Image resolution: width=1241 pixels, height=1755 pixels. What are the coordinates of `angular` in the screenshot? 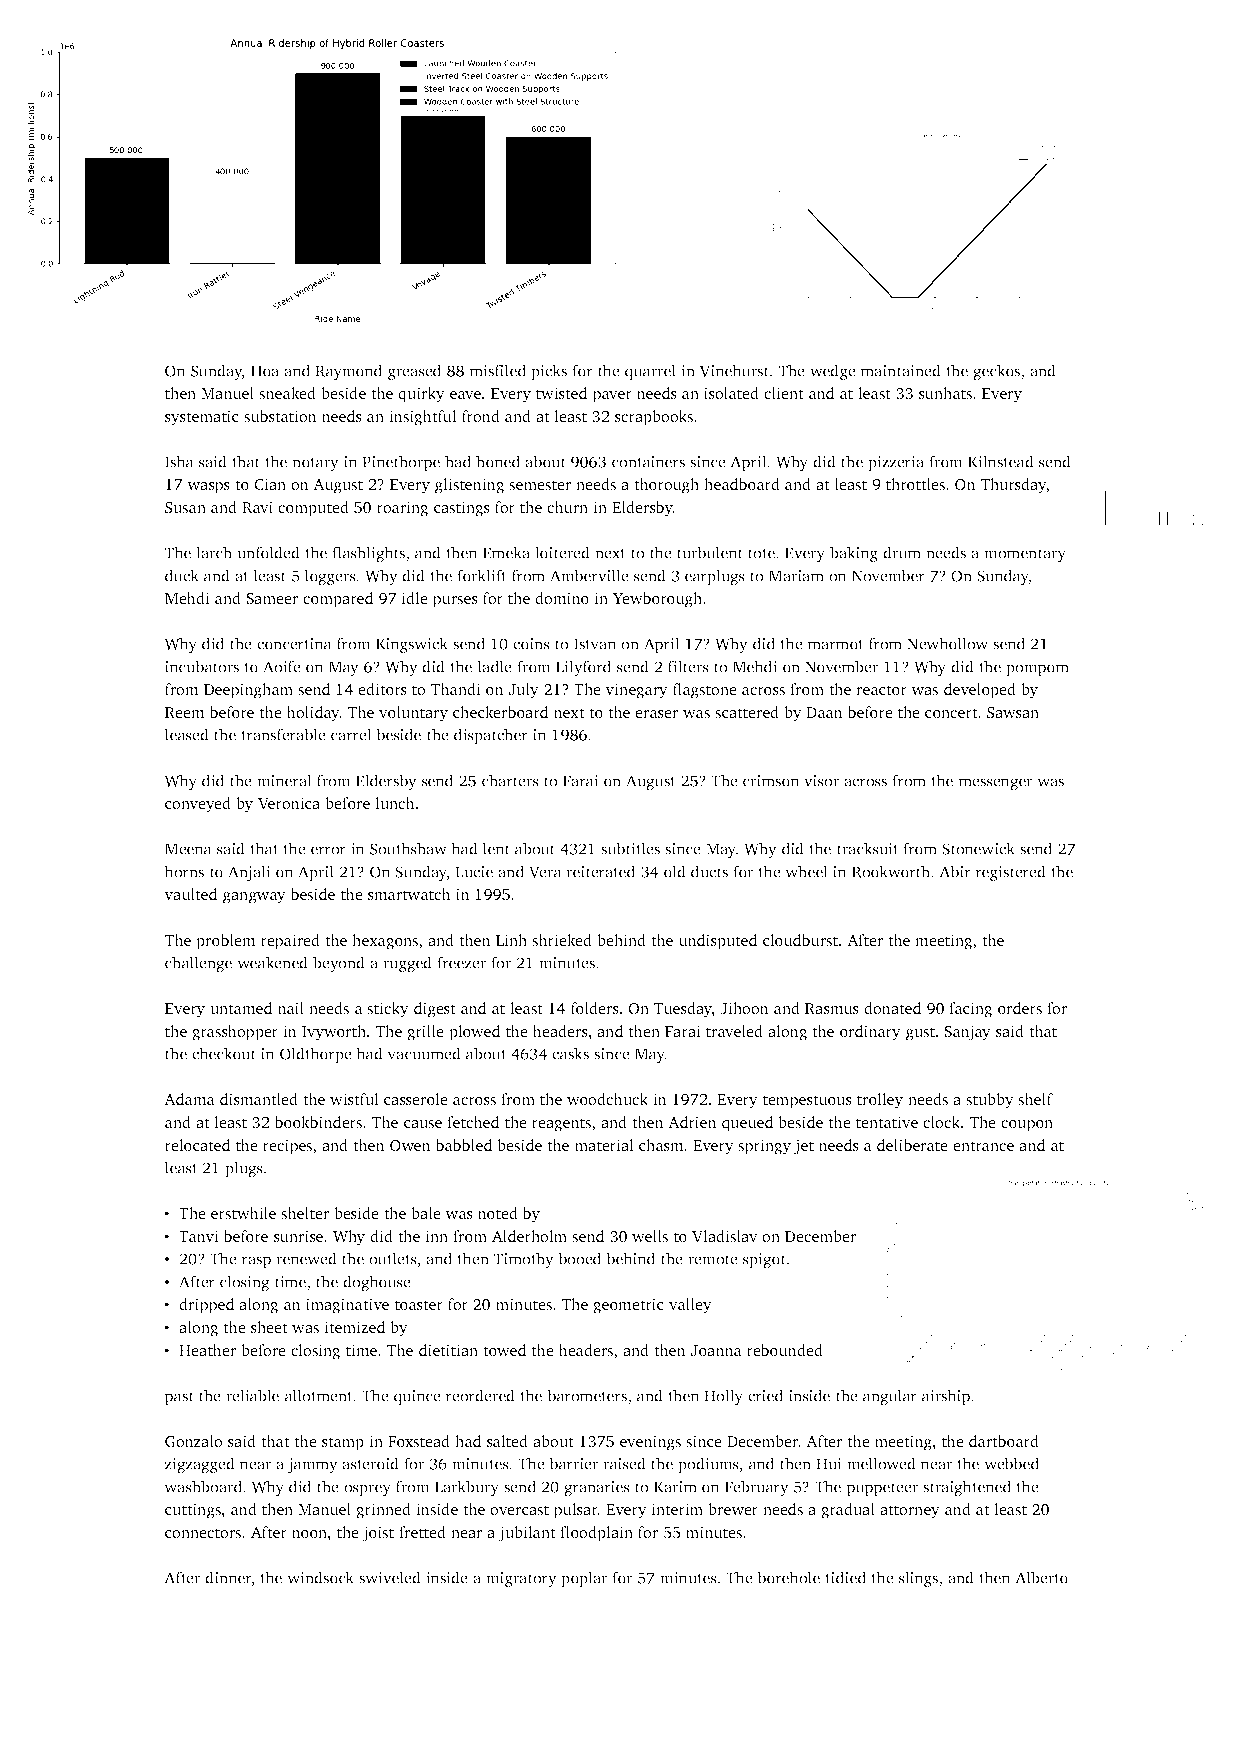 It's located at (890, 1397).
